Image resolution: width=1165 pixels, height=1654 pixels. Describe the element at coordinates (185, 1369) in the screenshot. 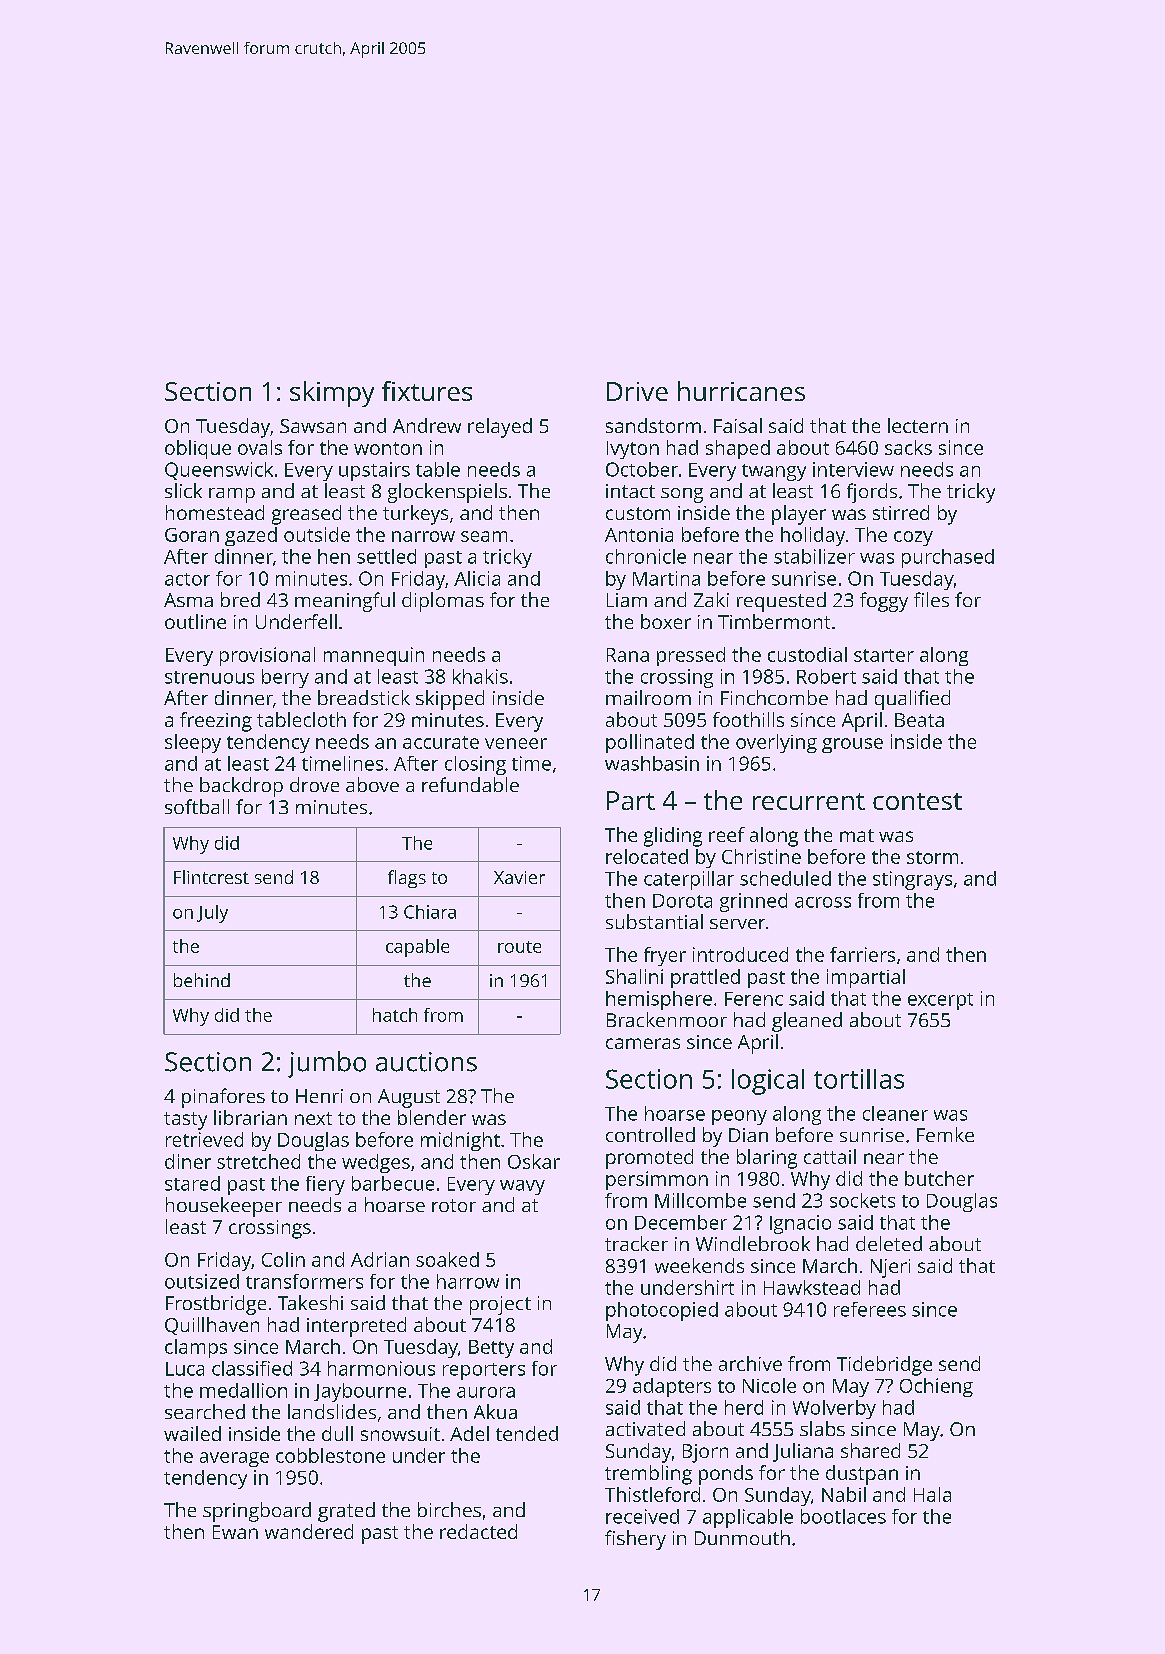

I see `Luca` at that location.
